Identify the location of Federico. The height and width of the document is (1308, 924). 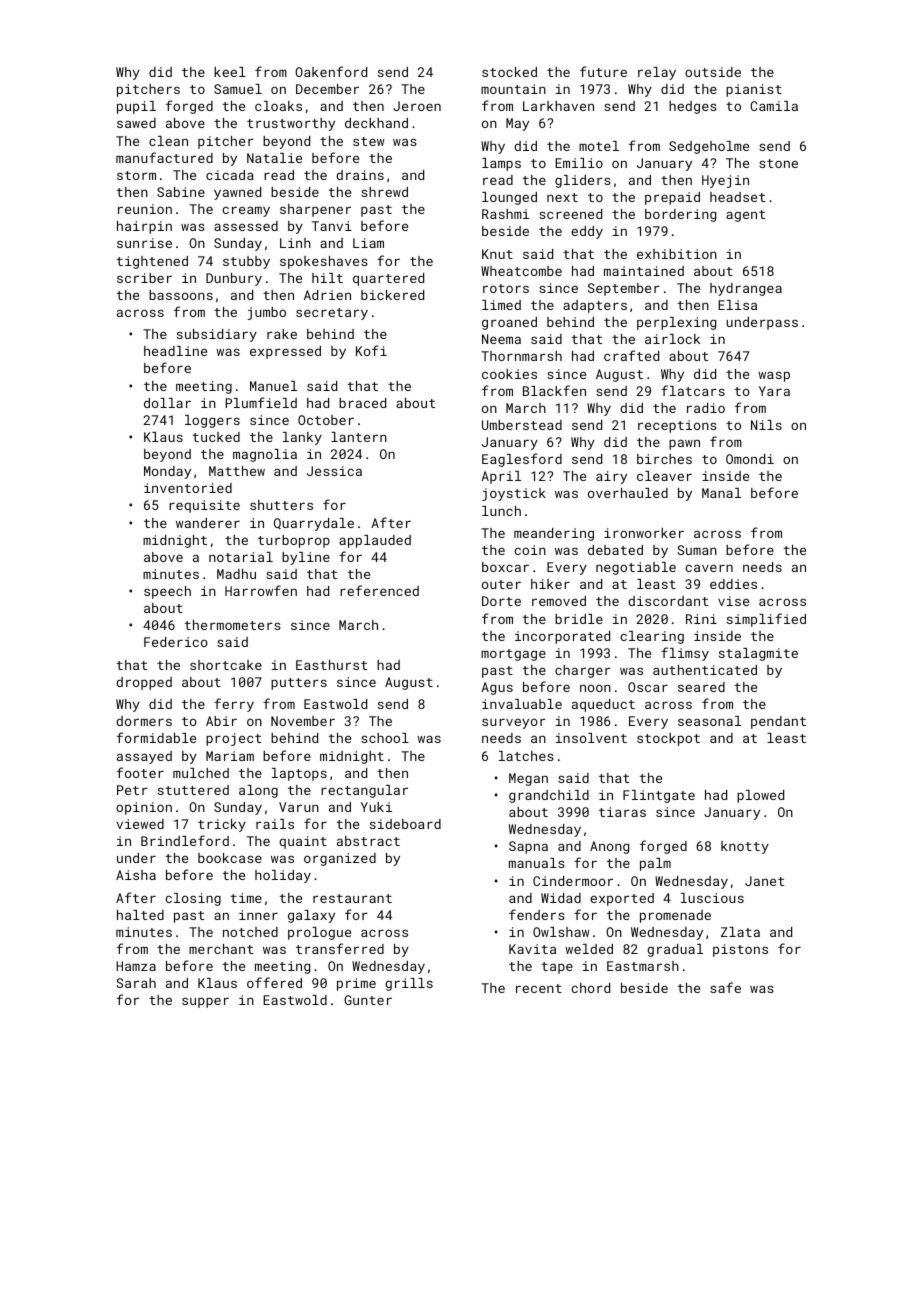
(176, 642).
